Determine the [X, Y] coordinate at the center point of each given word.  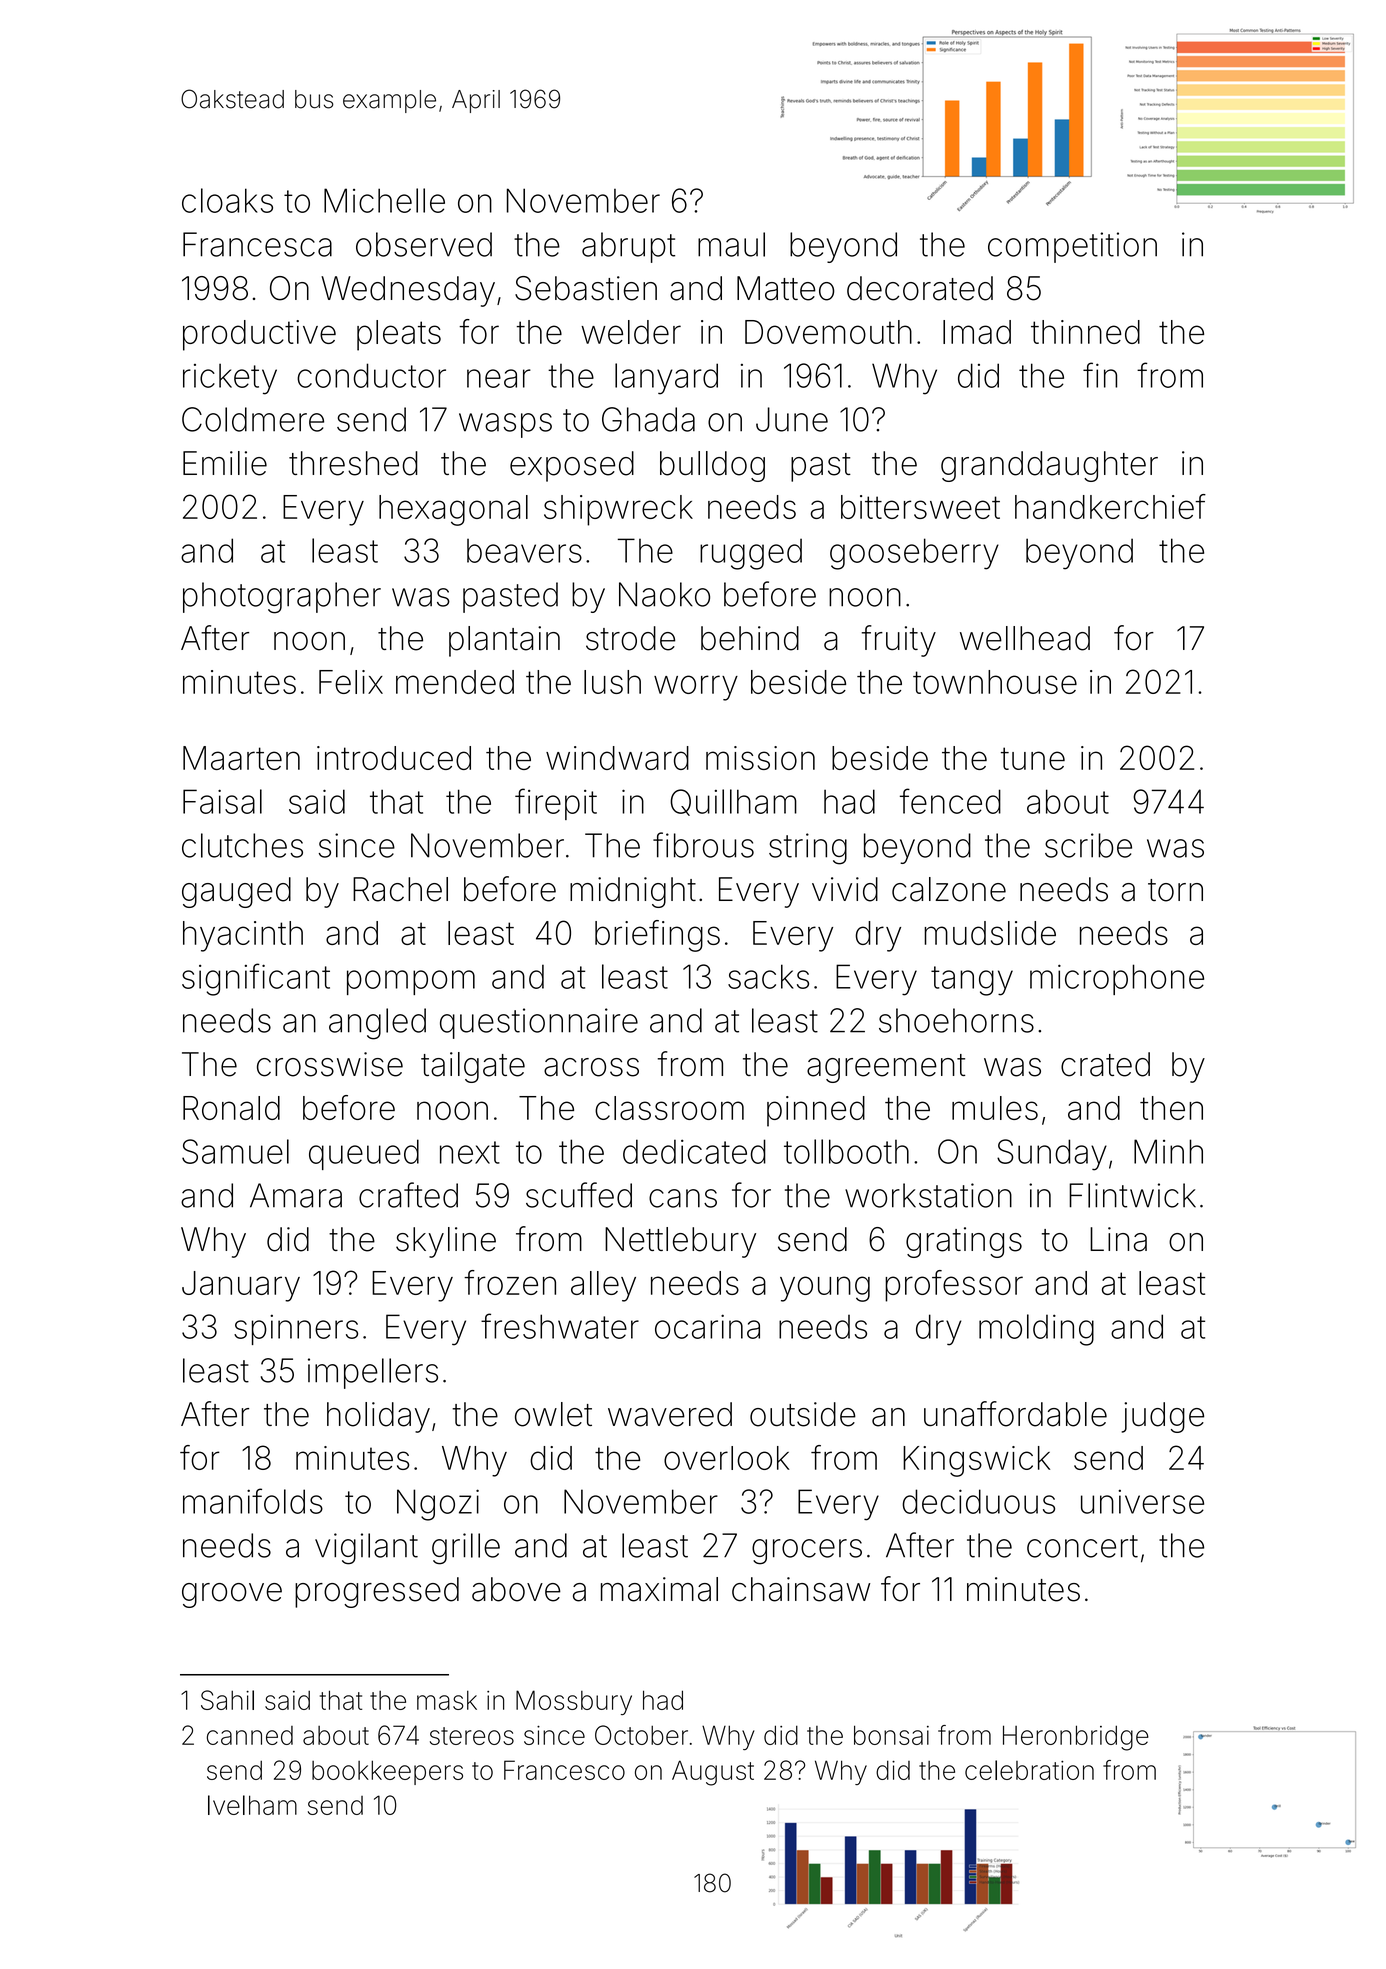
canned [250, 1735]
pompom [411, 982]
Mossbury [574, 1702]
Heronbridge [1076, 1738]
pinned [816, 1111]
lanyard [666, 379]
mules [995, 1108]
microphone [1117, 979]
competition [1072, 247]
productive [259, 335]
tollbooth [846, 1151]
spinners [296, 1330]
